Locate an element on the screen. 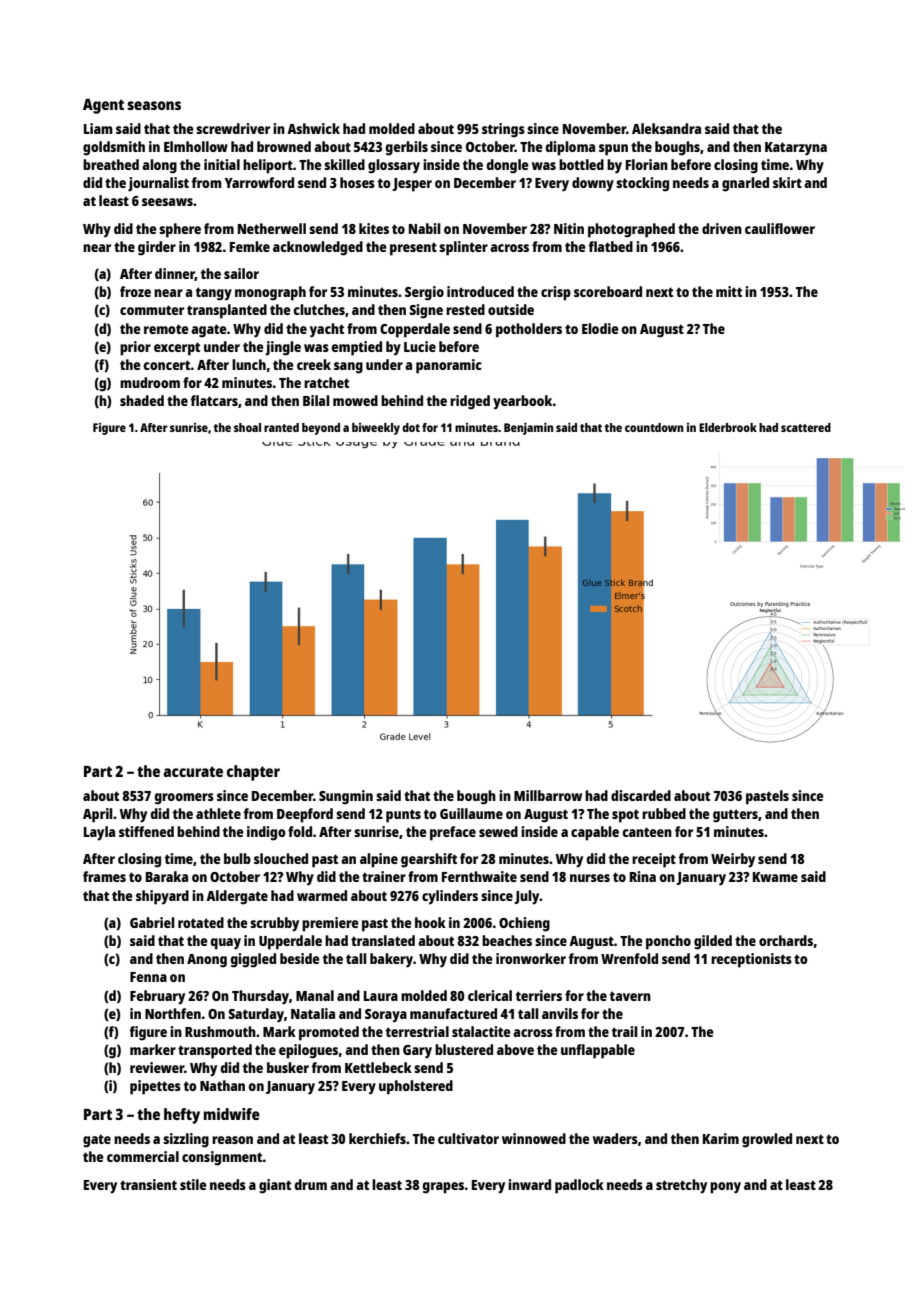 This screenshot has height=1308, width=924. goldsmith is located at coordinates (114, 148).
